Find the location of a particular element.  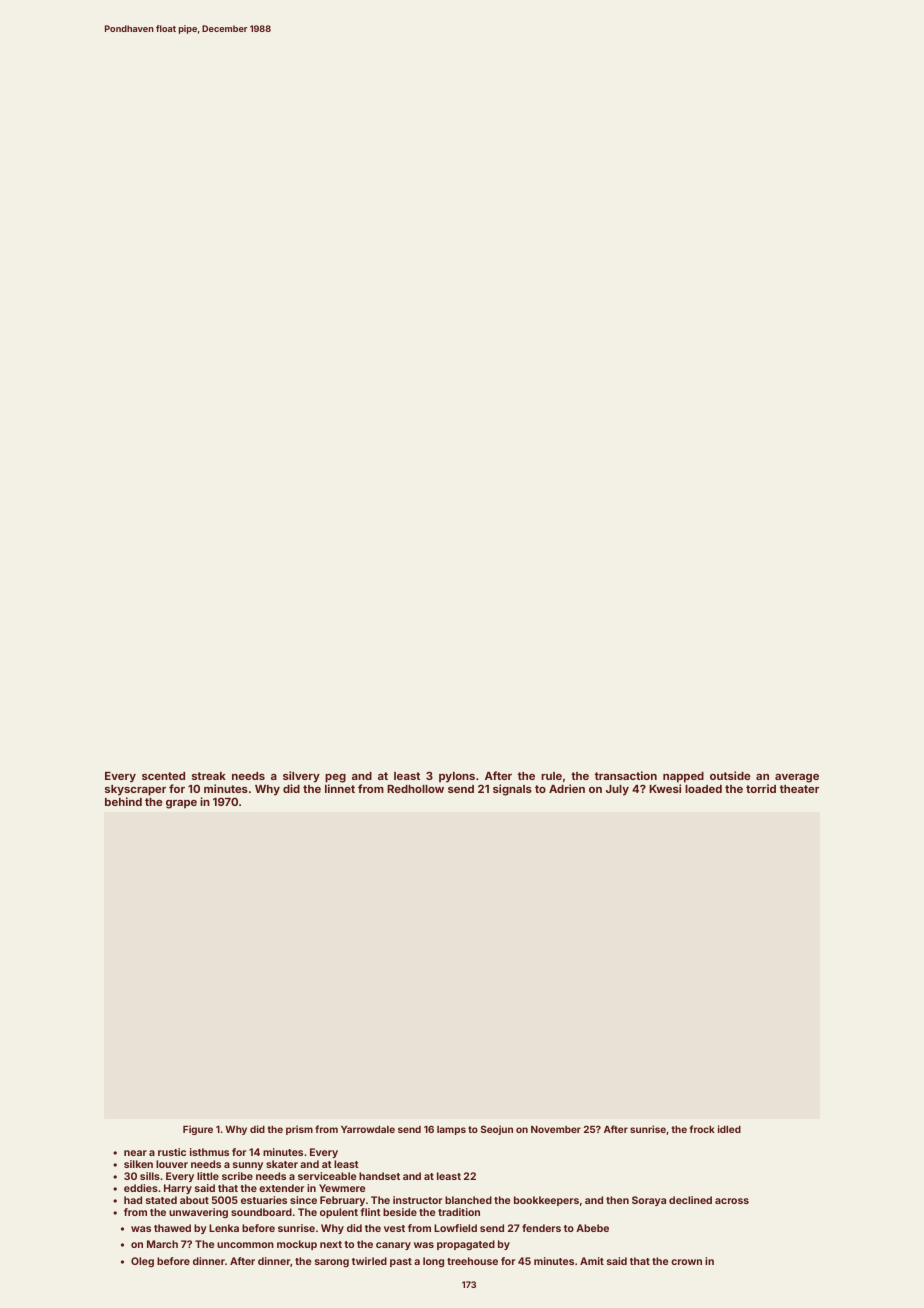

grape is located at coordinates (181, 804).
